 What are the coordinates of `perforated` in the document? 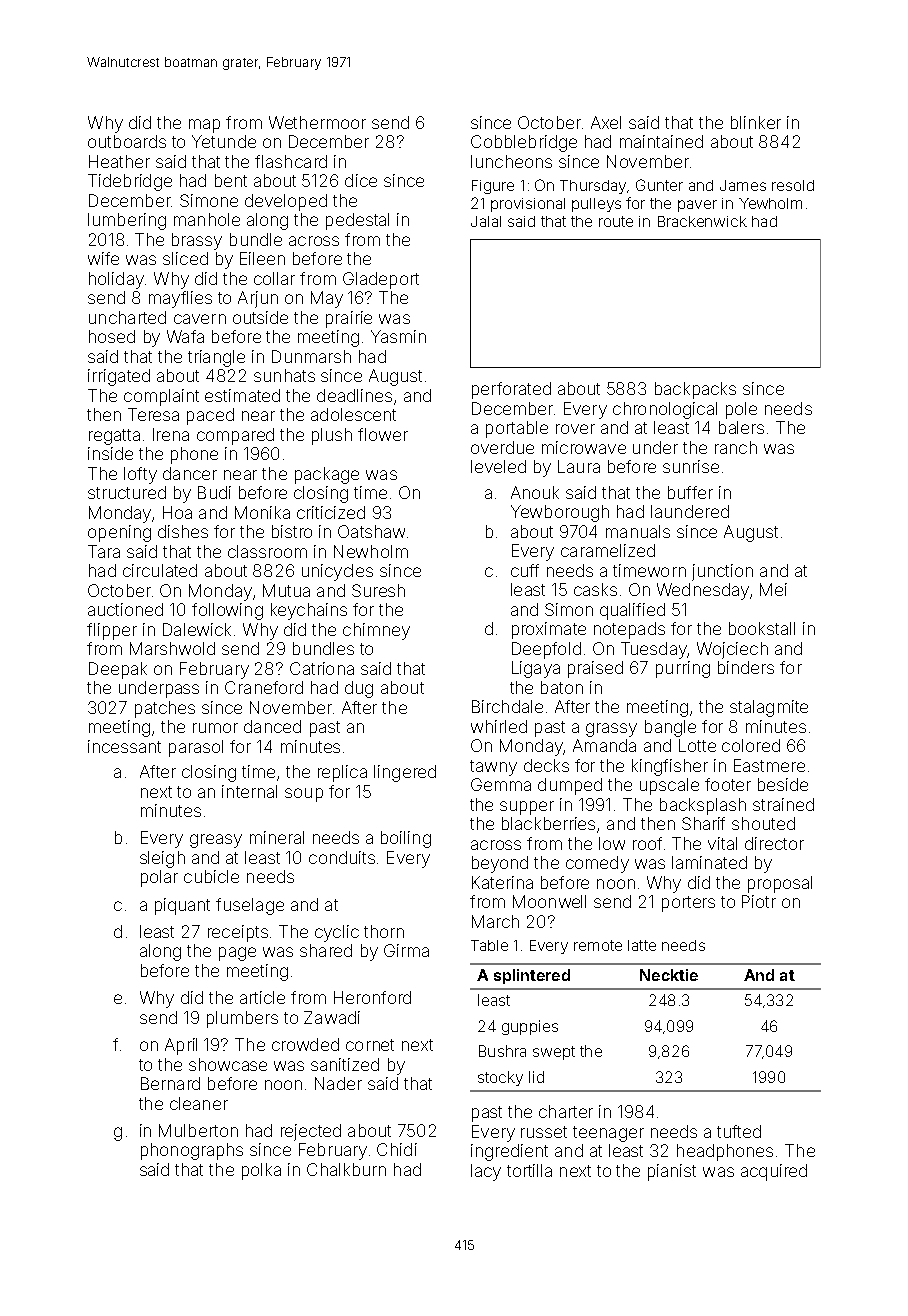 It's located at (511, 390).
